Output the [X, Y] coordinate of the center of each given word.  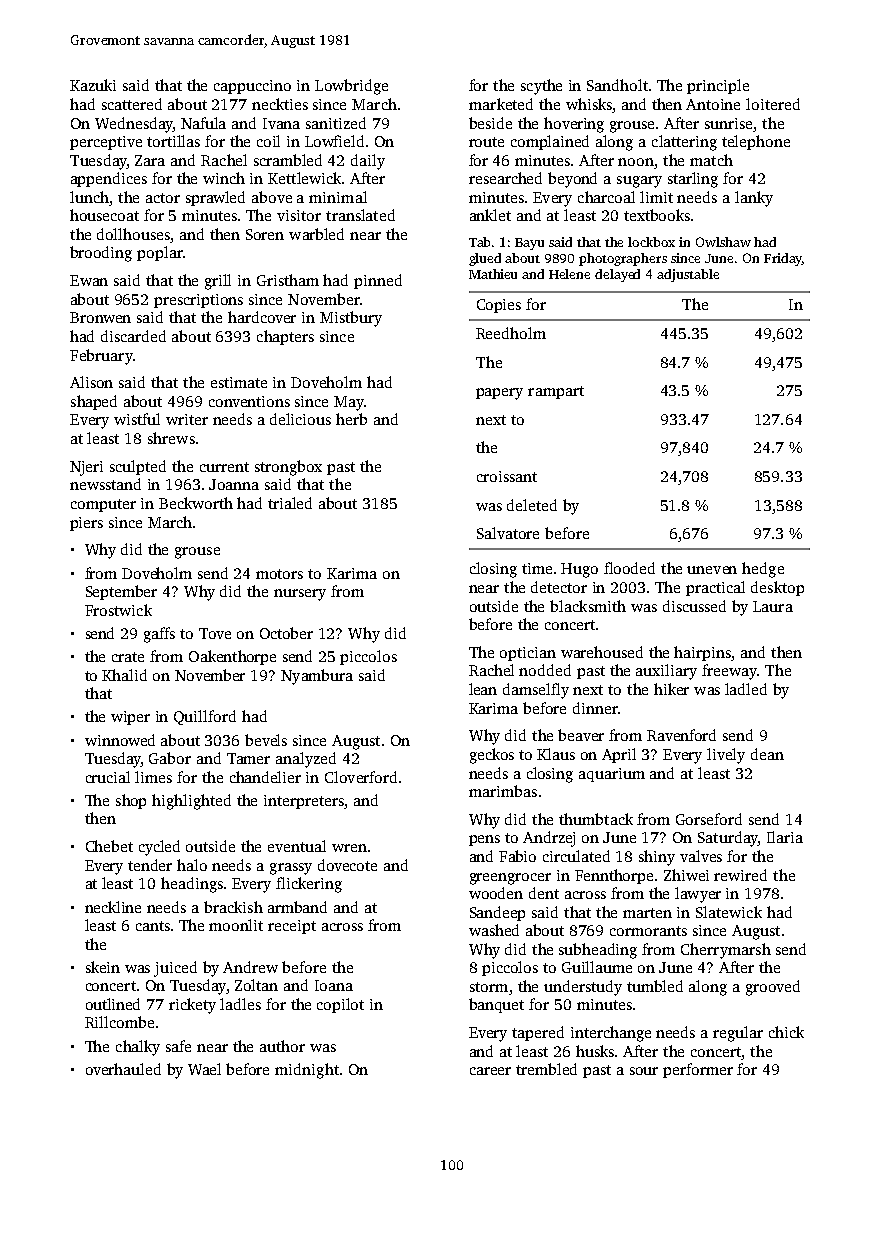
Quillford [205, 717]
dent [544, 893]
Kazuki [93, 85]
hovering [574, 125]
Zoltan [256, 985]
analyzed [306, 760]
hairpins [703, 653]
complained [550, 142]
